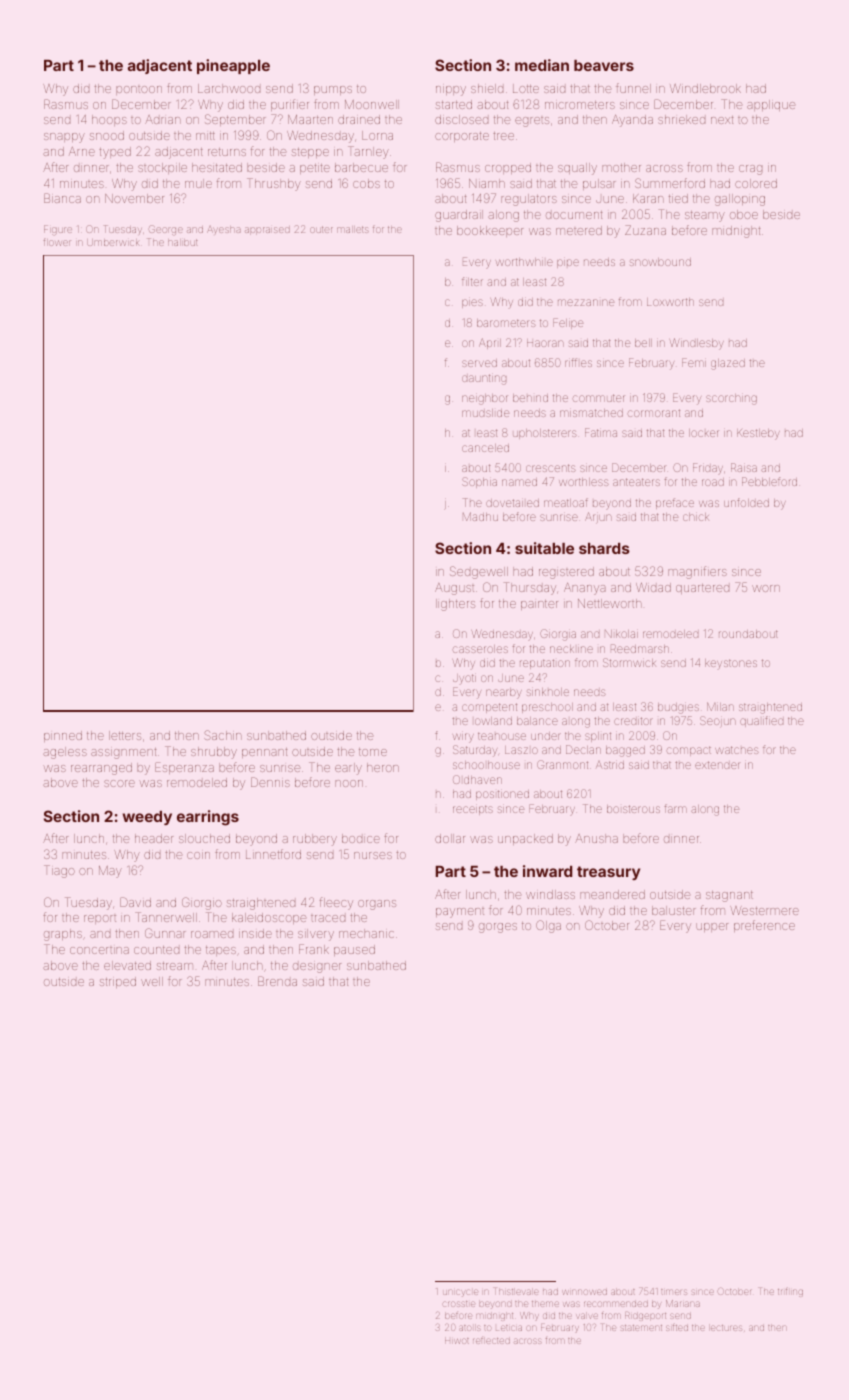 This page has width=849, height=1400. Describe the element at coordinates (485, 448) in the page. I see `canceled` at that location.
